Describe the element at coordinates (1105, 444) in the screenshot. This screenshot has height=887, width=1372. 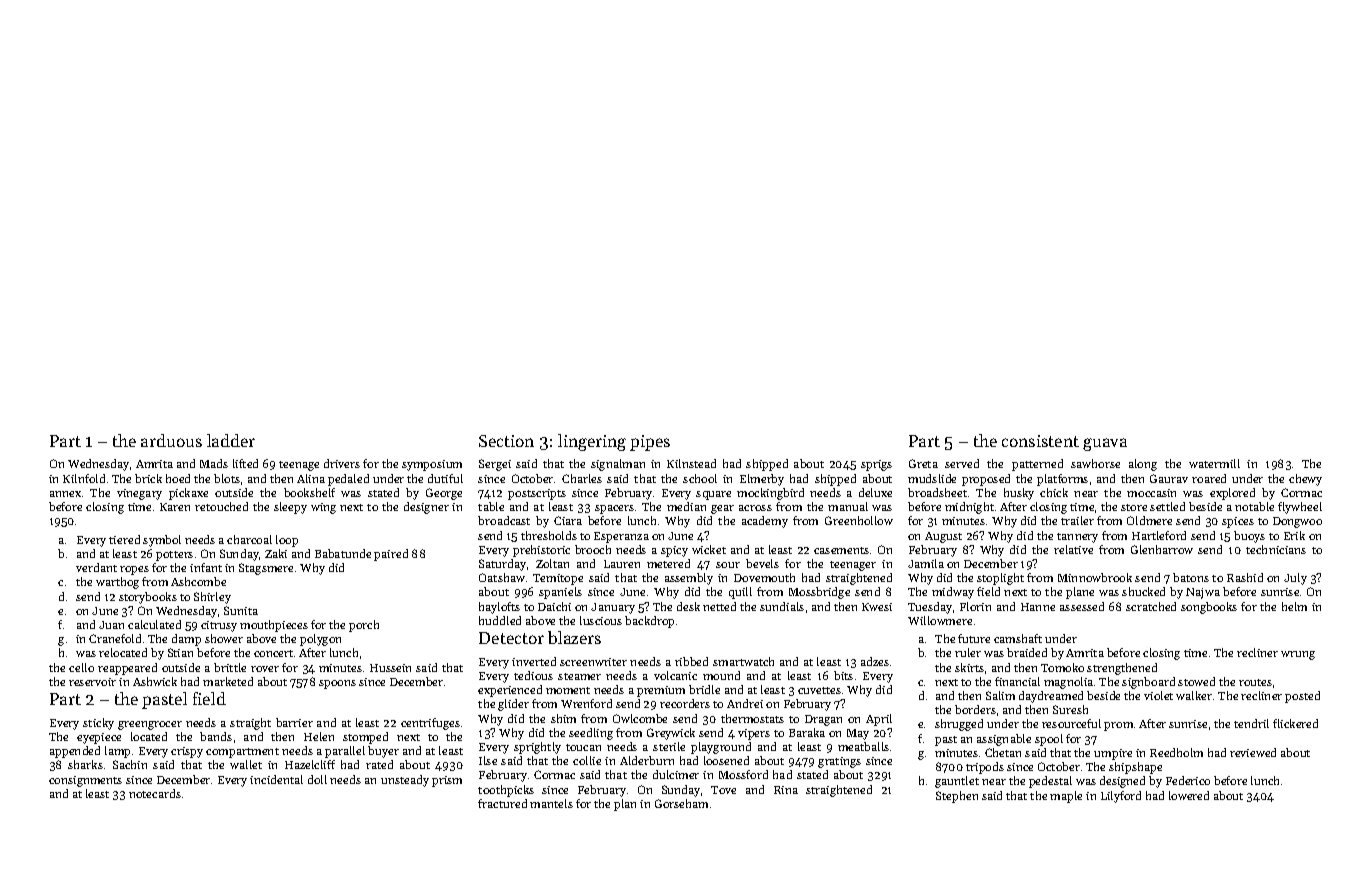
I see `guava` at that location.
